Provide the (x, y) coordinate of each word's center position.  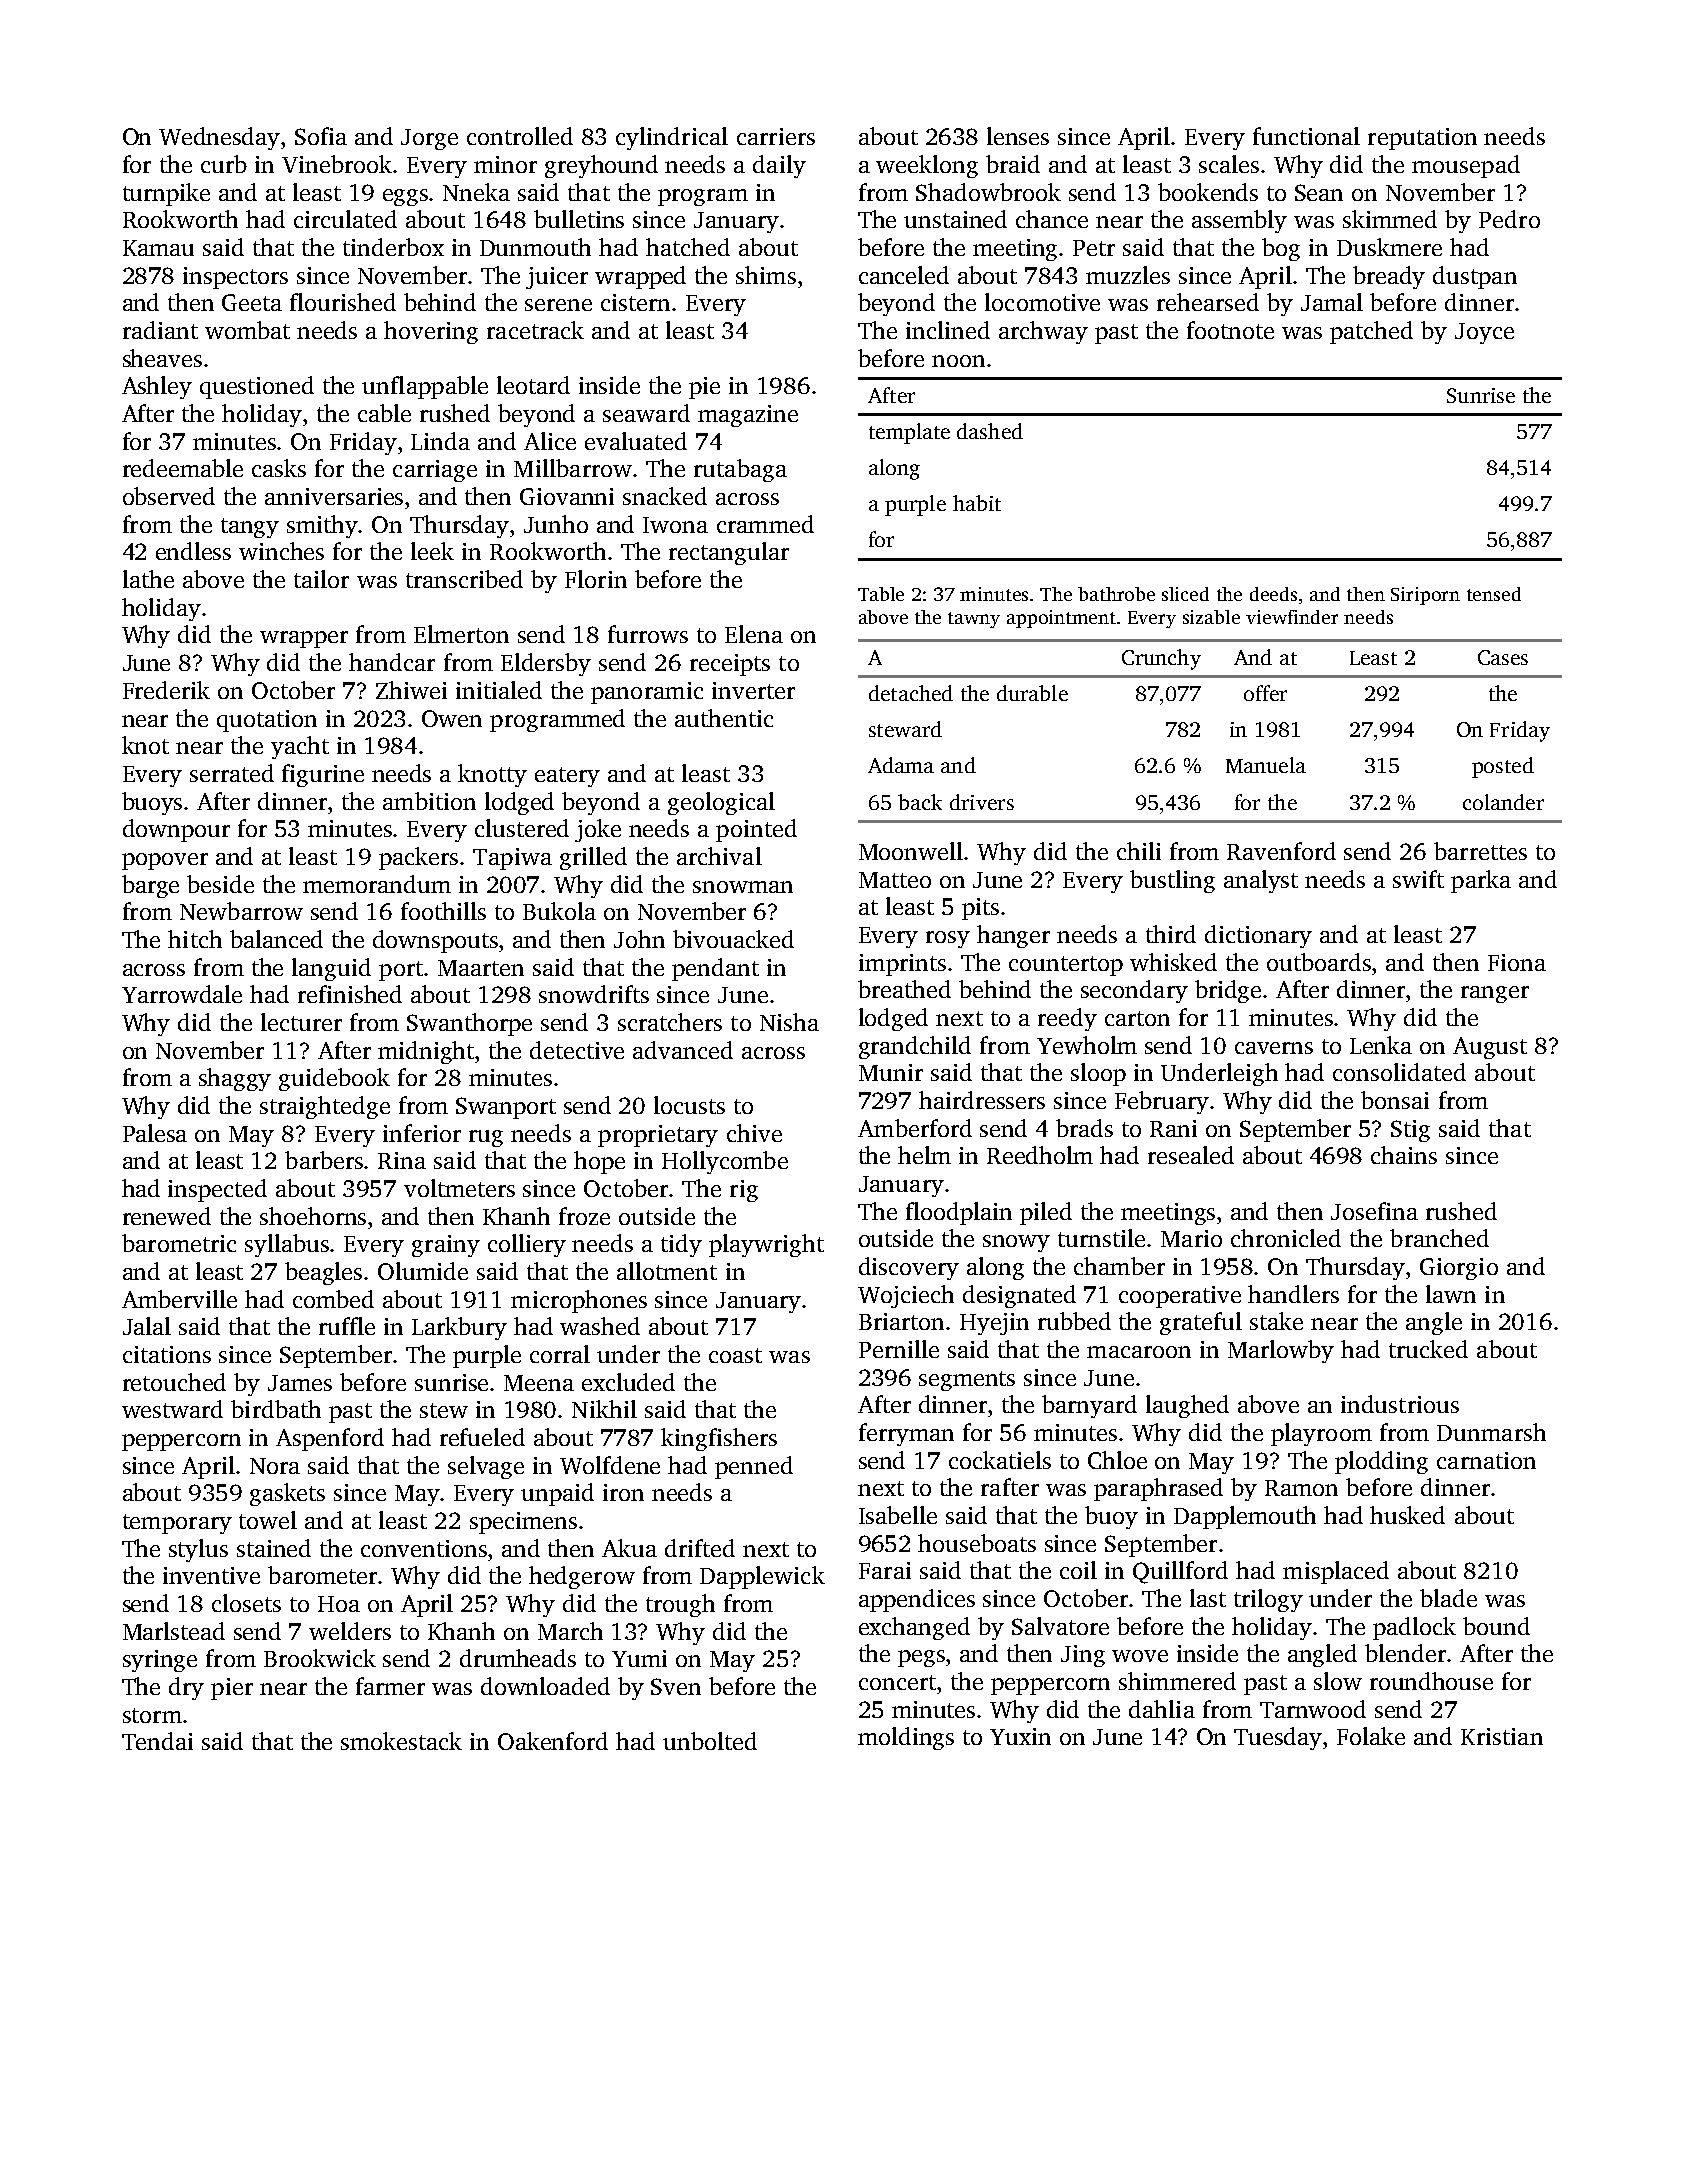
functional (1306, 136)
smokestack (401, 1741)
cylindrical (672, 138)
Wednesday (219, 138)
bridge (1228, 991)
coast (735, 1355)
